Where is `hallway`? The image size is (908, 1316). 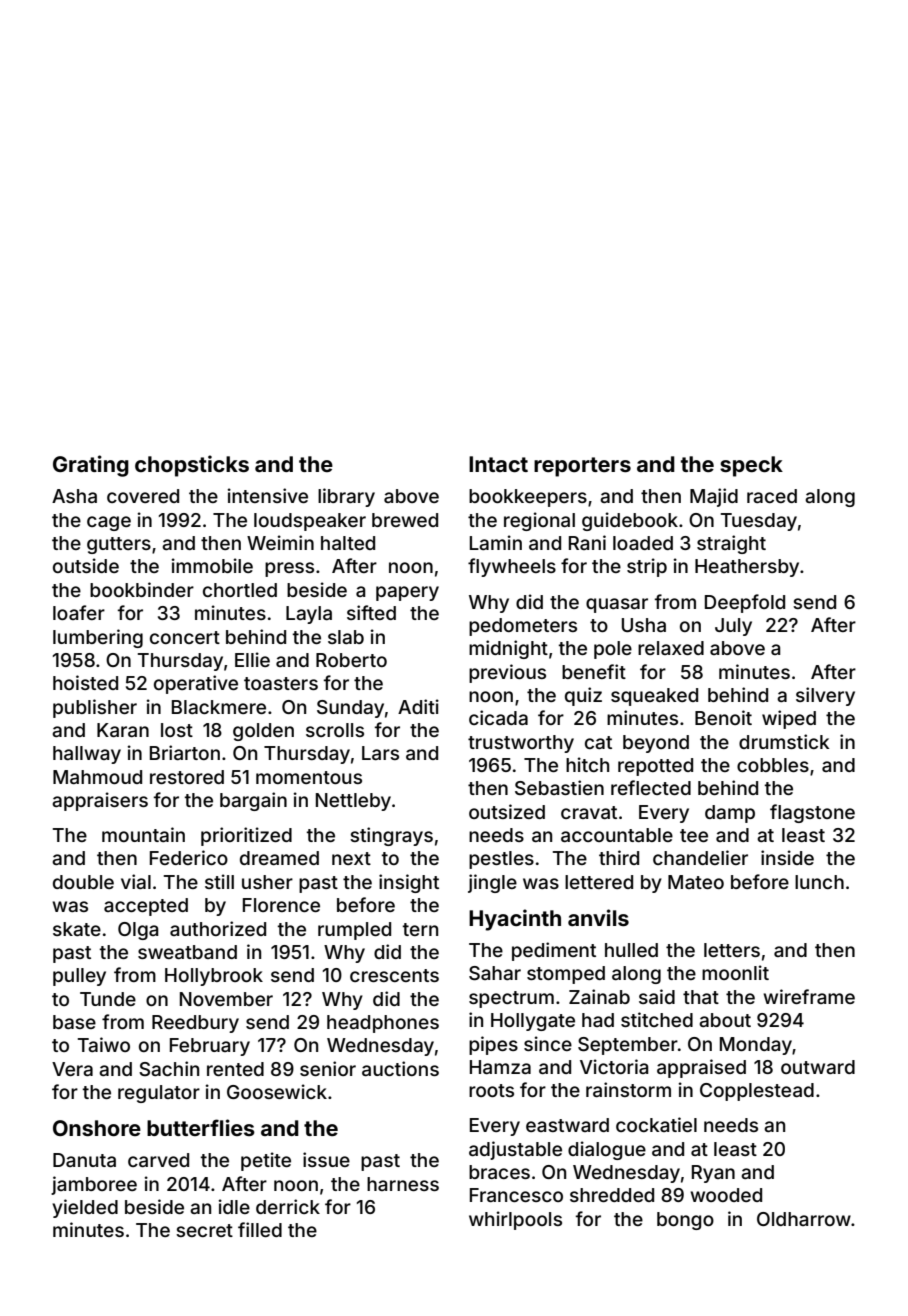
hallway is located at coordinates (87, 755).
